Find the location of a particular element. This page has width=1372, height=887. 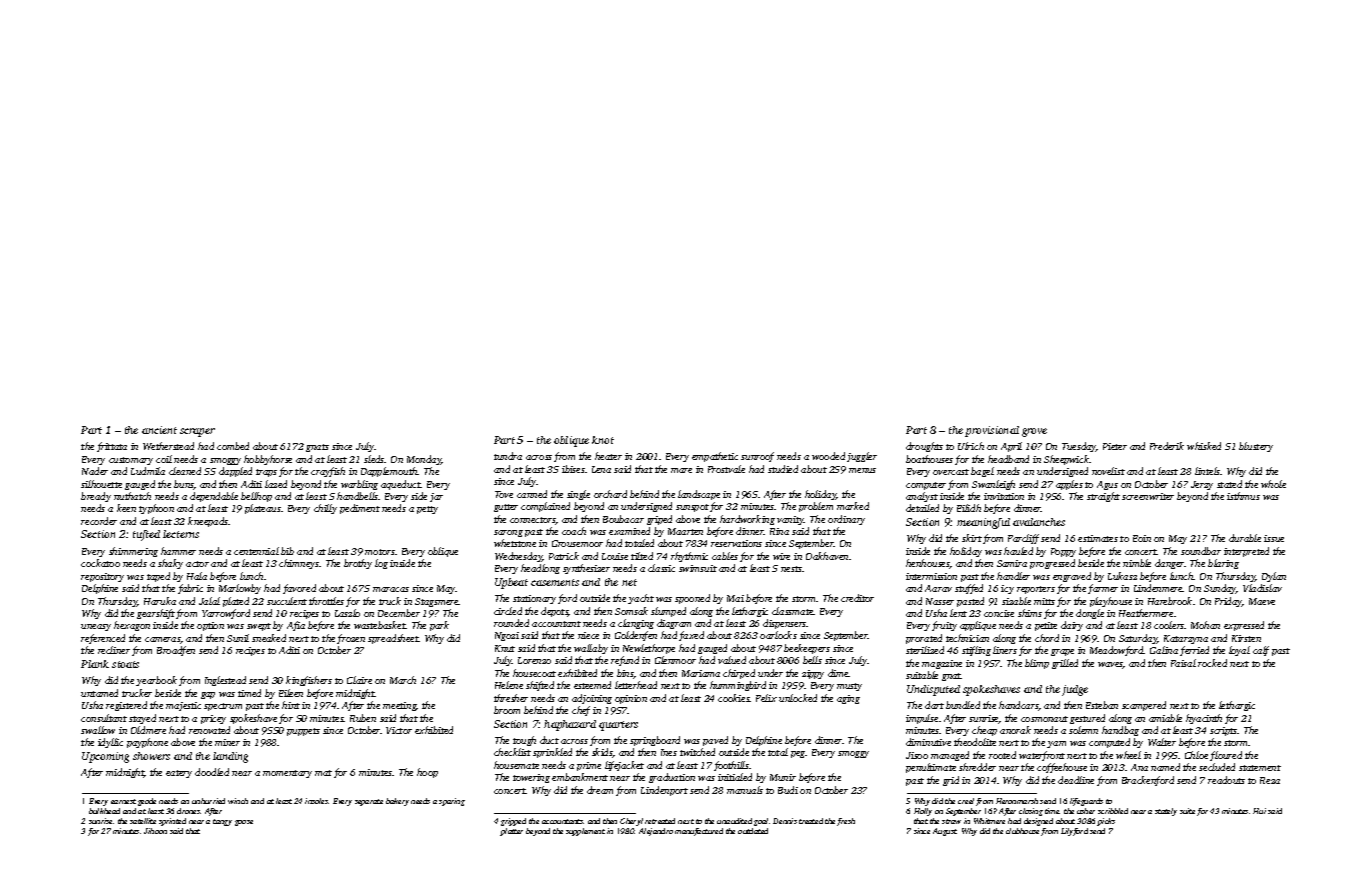

Newlethorpe is located at coordinates (649, 649).
